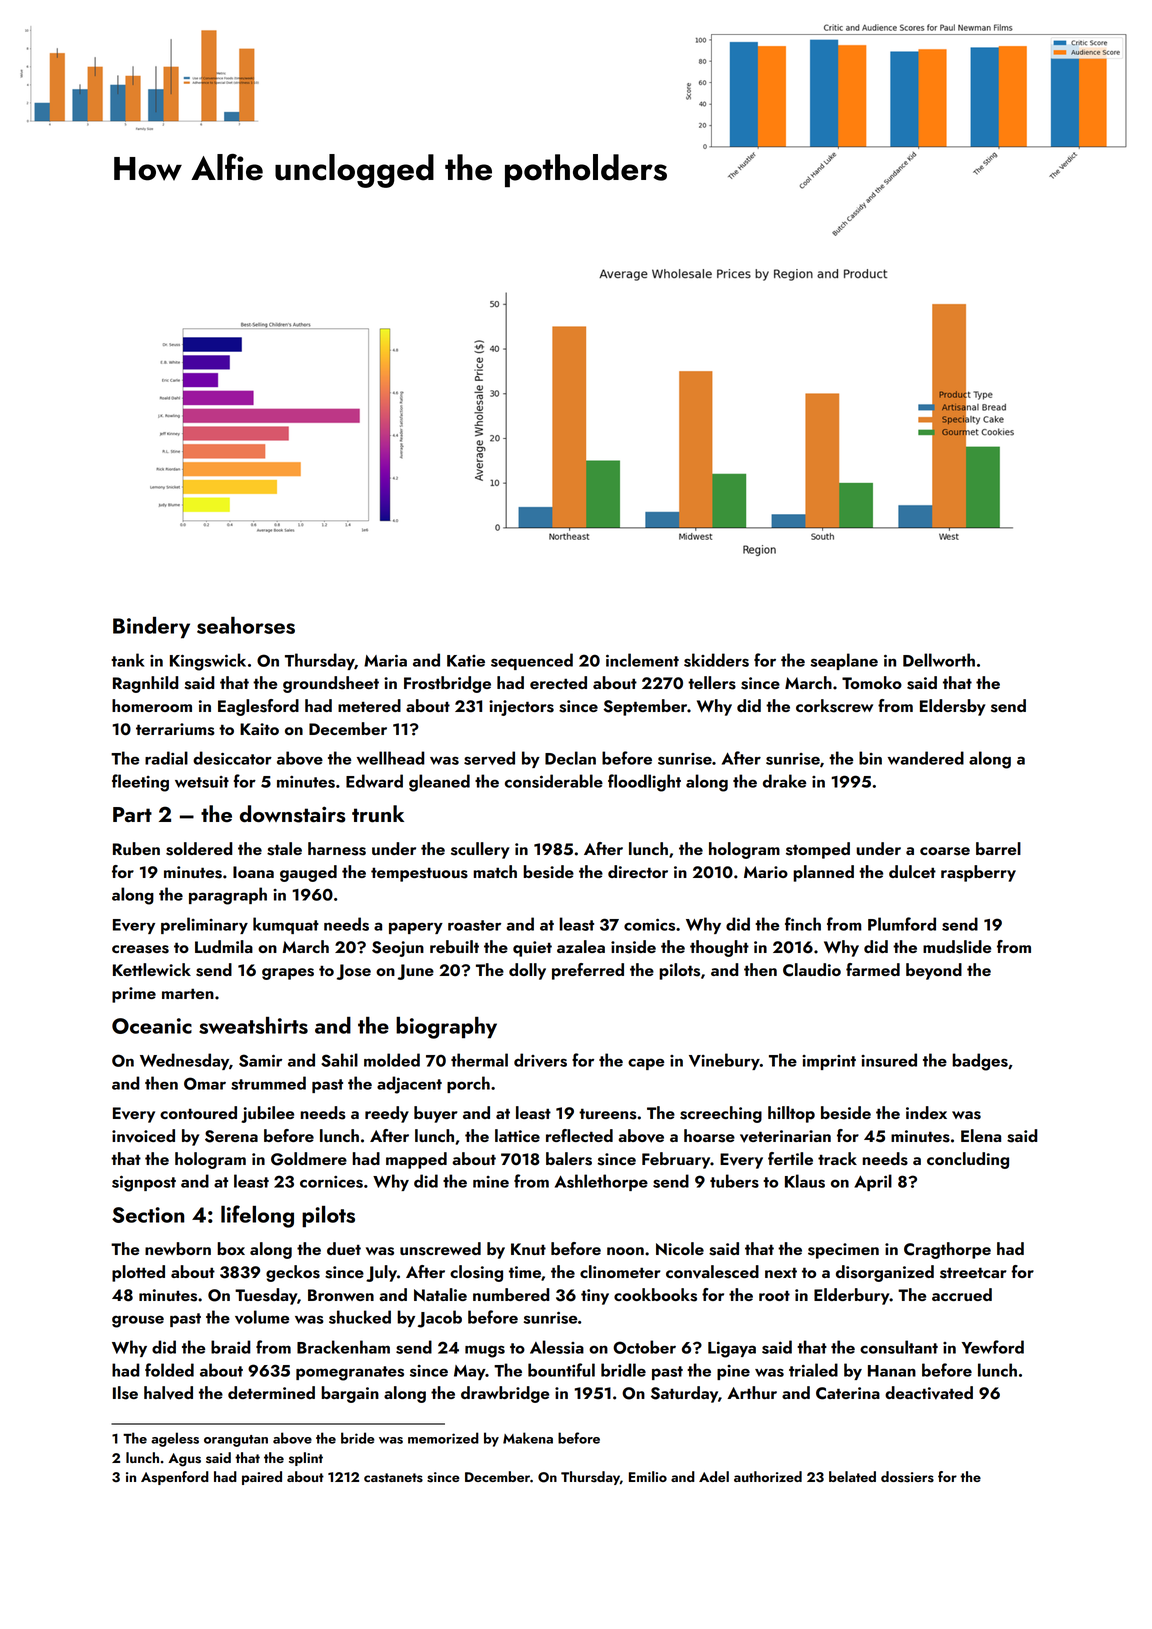  I want to click on Adel, so click(714, 1476).
